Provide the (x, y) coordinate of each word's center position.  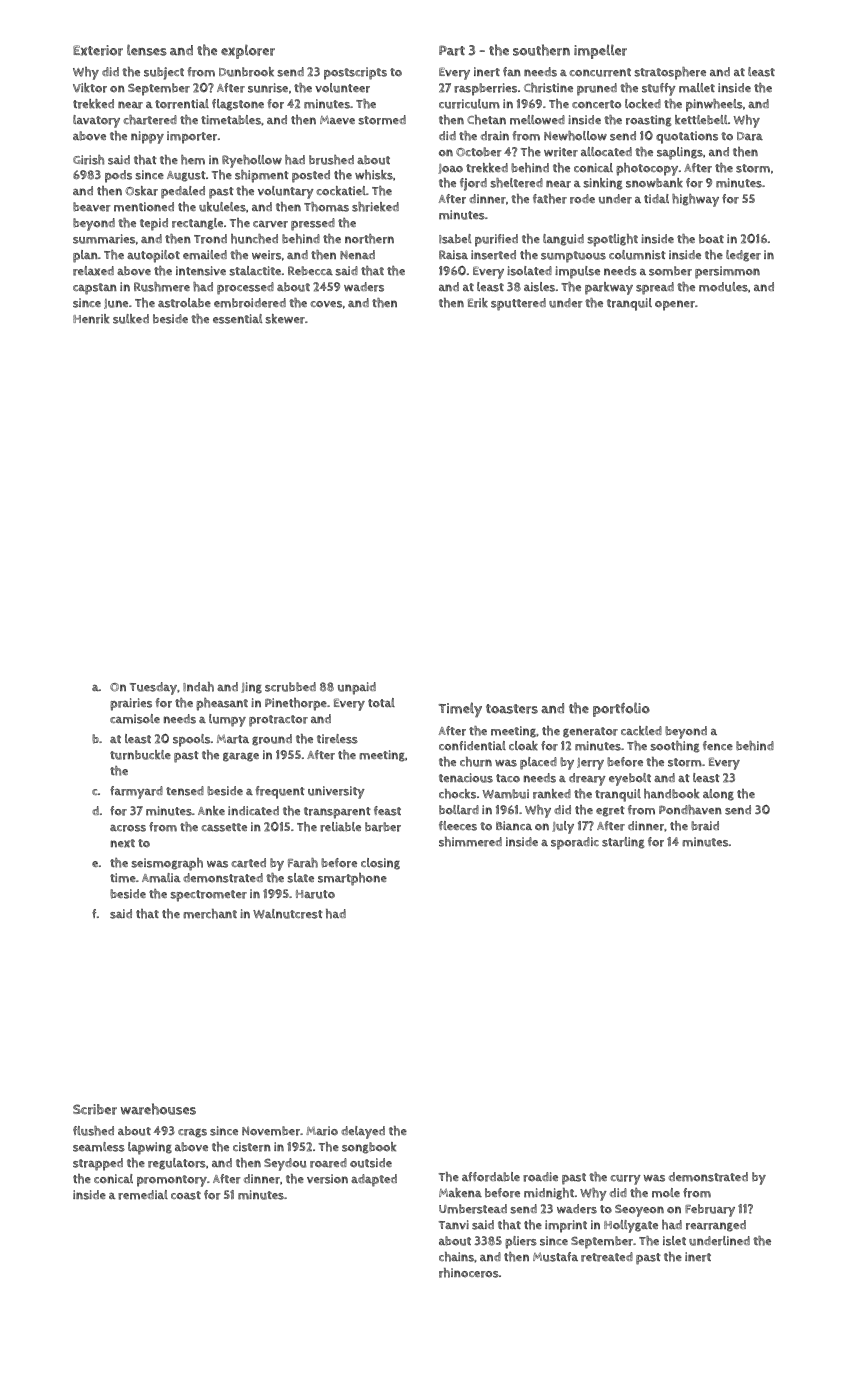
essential (237, 319)
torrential (182, 104)
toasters (512, 709)
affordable (491, 1177)
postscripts (355, 73)
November (271, 1131)
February (710, 1210)
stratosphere (670, 73)
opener (675, 305)
